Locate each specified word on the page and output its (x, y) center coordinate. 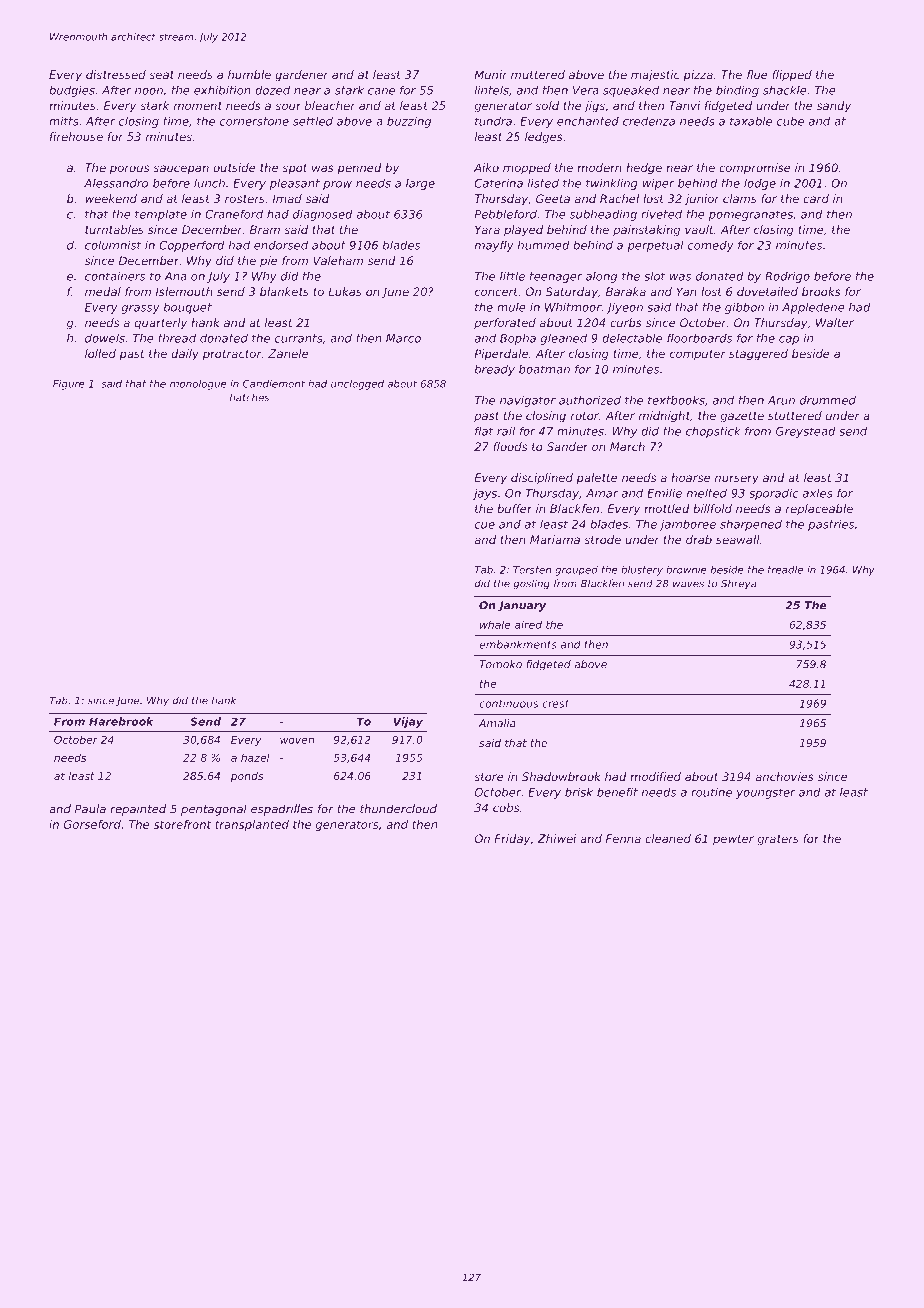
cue (485, 525)
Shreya (739, 584)
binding (737, 91)
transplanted (252, 825)
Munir (491, 74)
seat (161, 75)
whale (495, 624)
